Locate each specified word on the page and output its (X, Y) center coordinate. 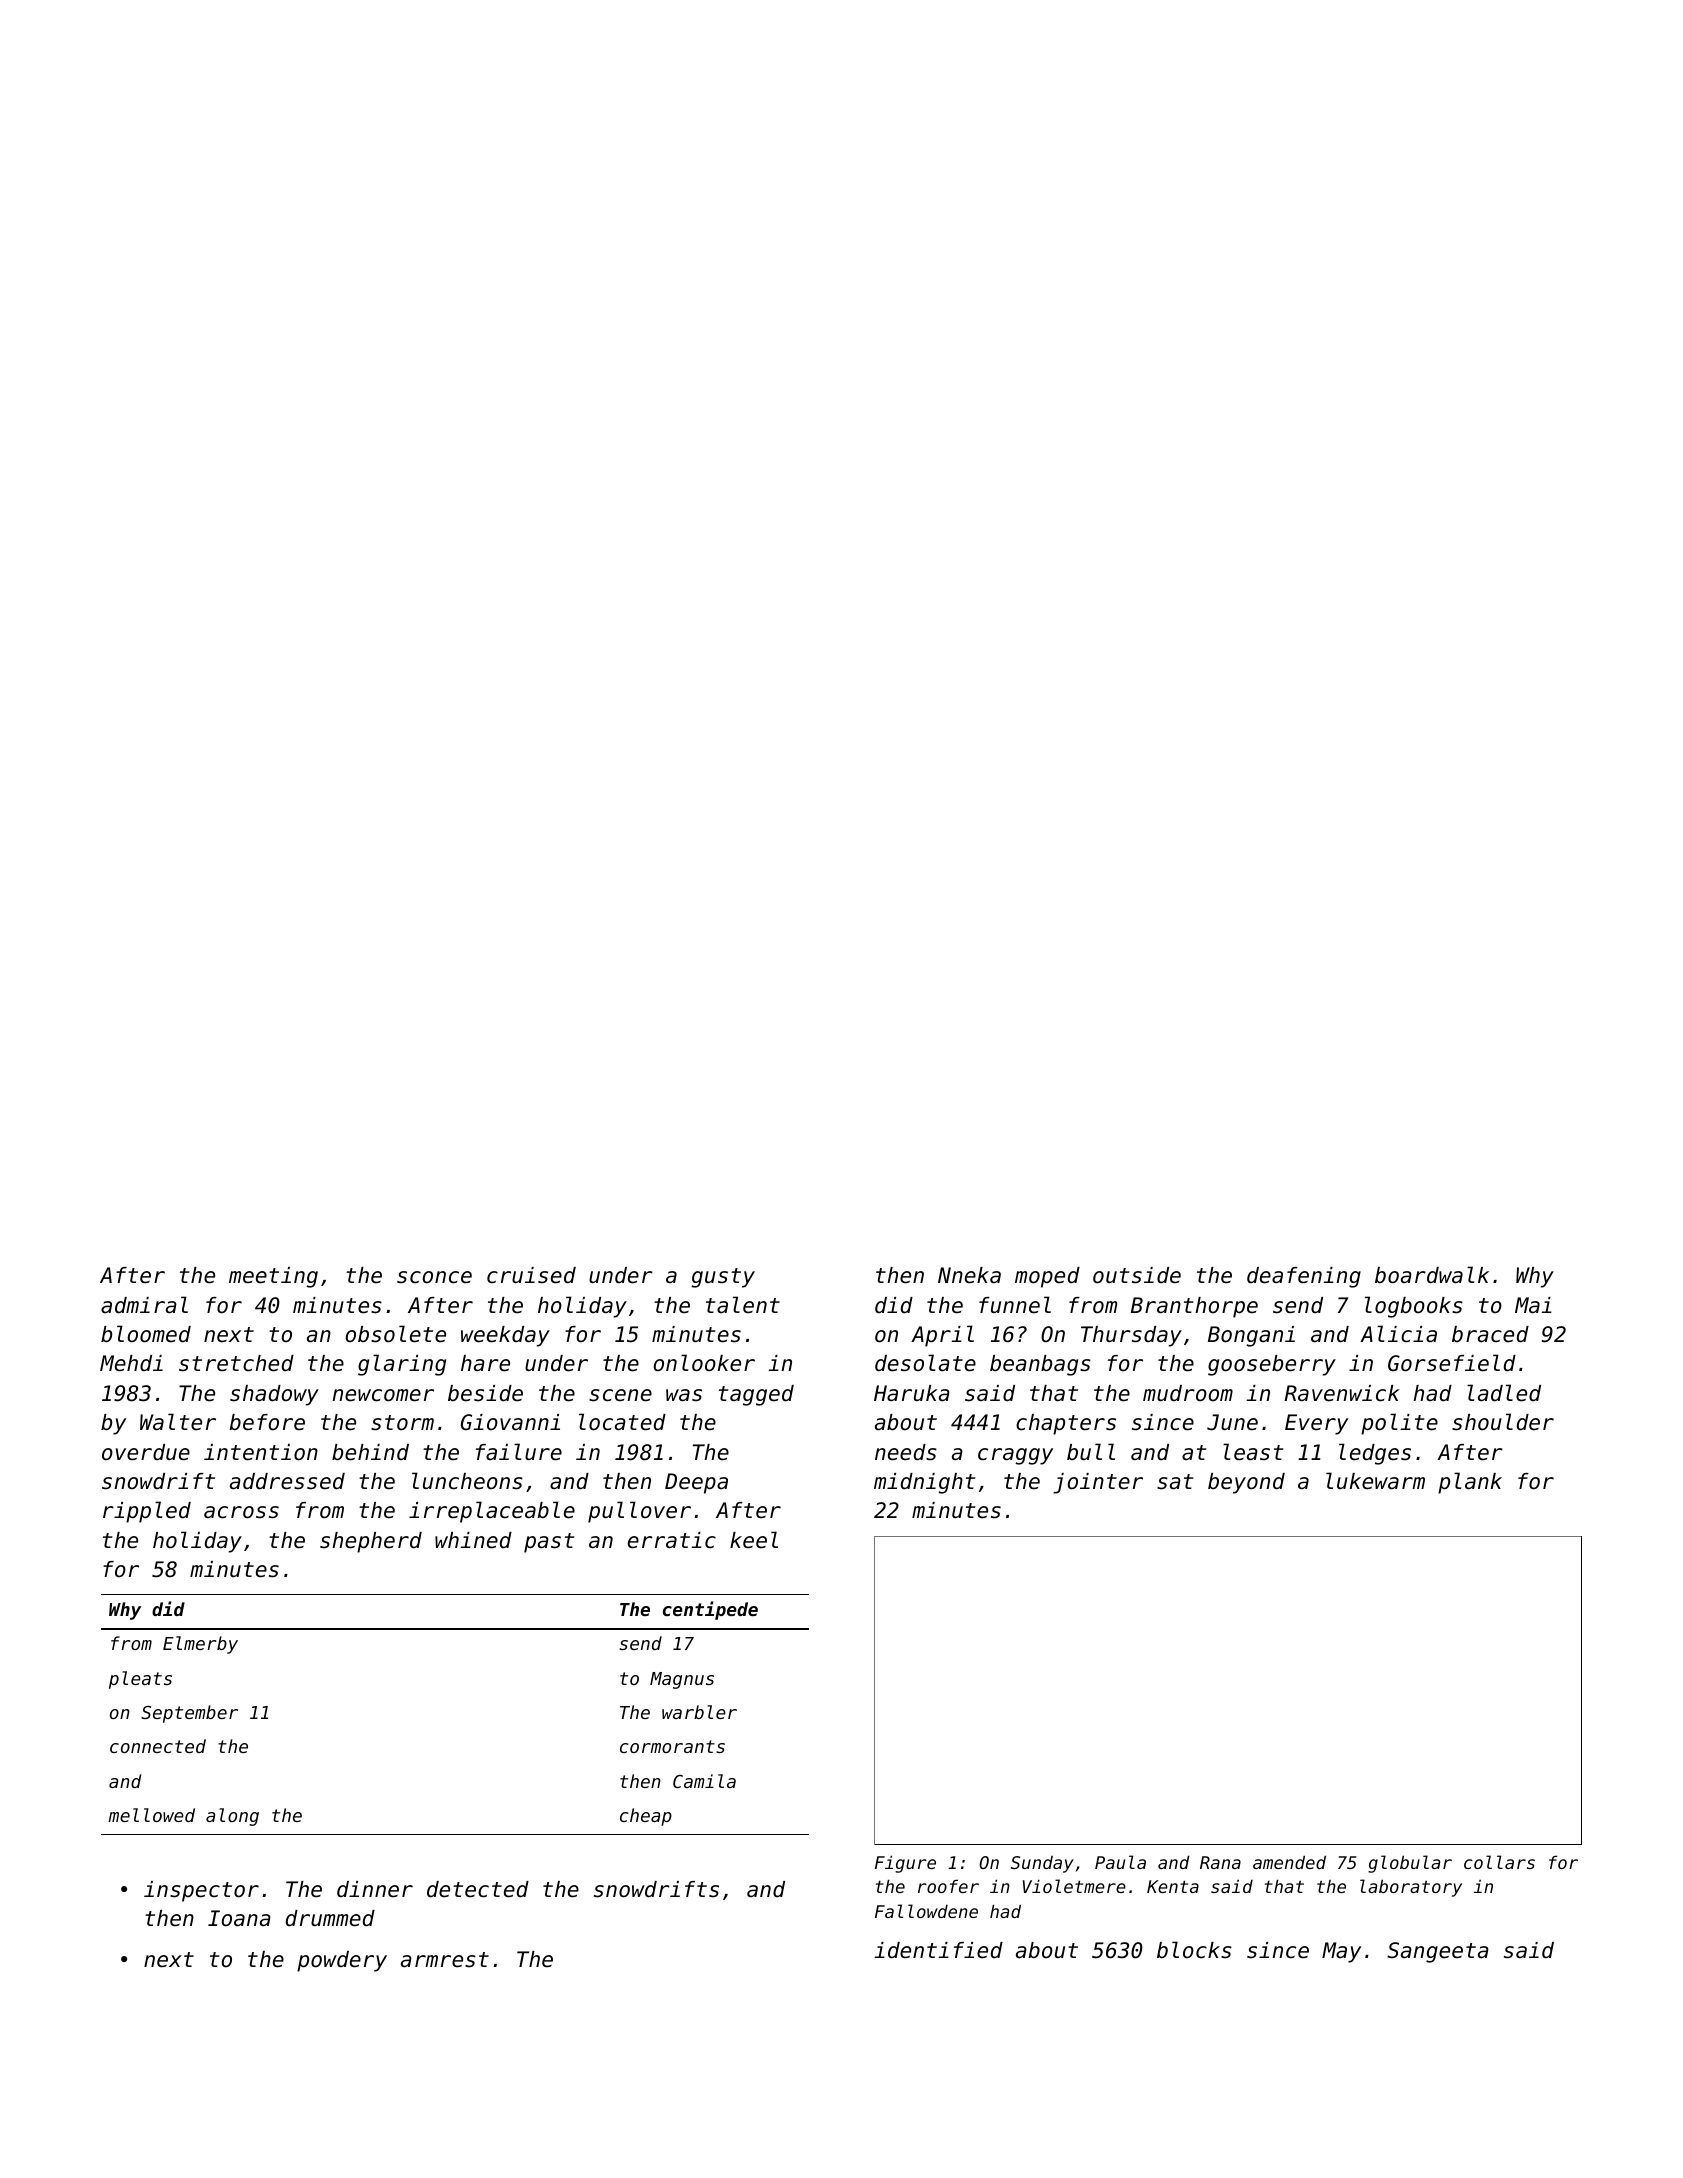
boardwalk (1432, 1275)
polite (1399, 1424)
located (622, 1422)
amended (1289, 1862)
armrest (445, 1960)
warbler (699, 1712)
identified (938, 1950)
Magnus (682, 1680)
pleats (140, 1680)
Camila (704, 1781)
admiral (144, 1305)
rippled (147, 1512)
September (189, 1714)
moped (1047, 1277)
